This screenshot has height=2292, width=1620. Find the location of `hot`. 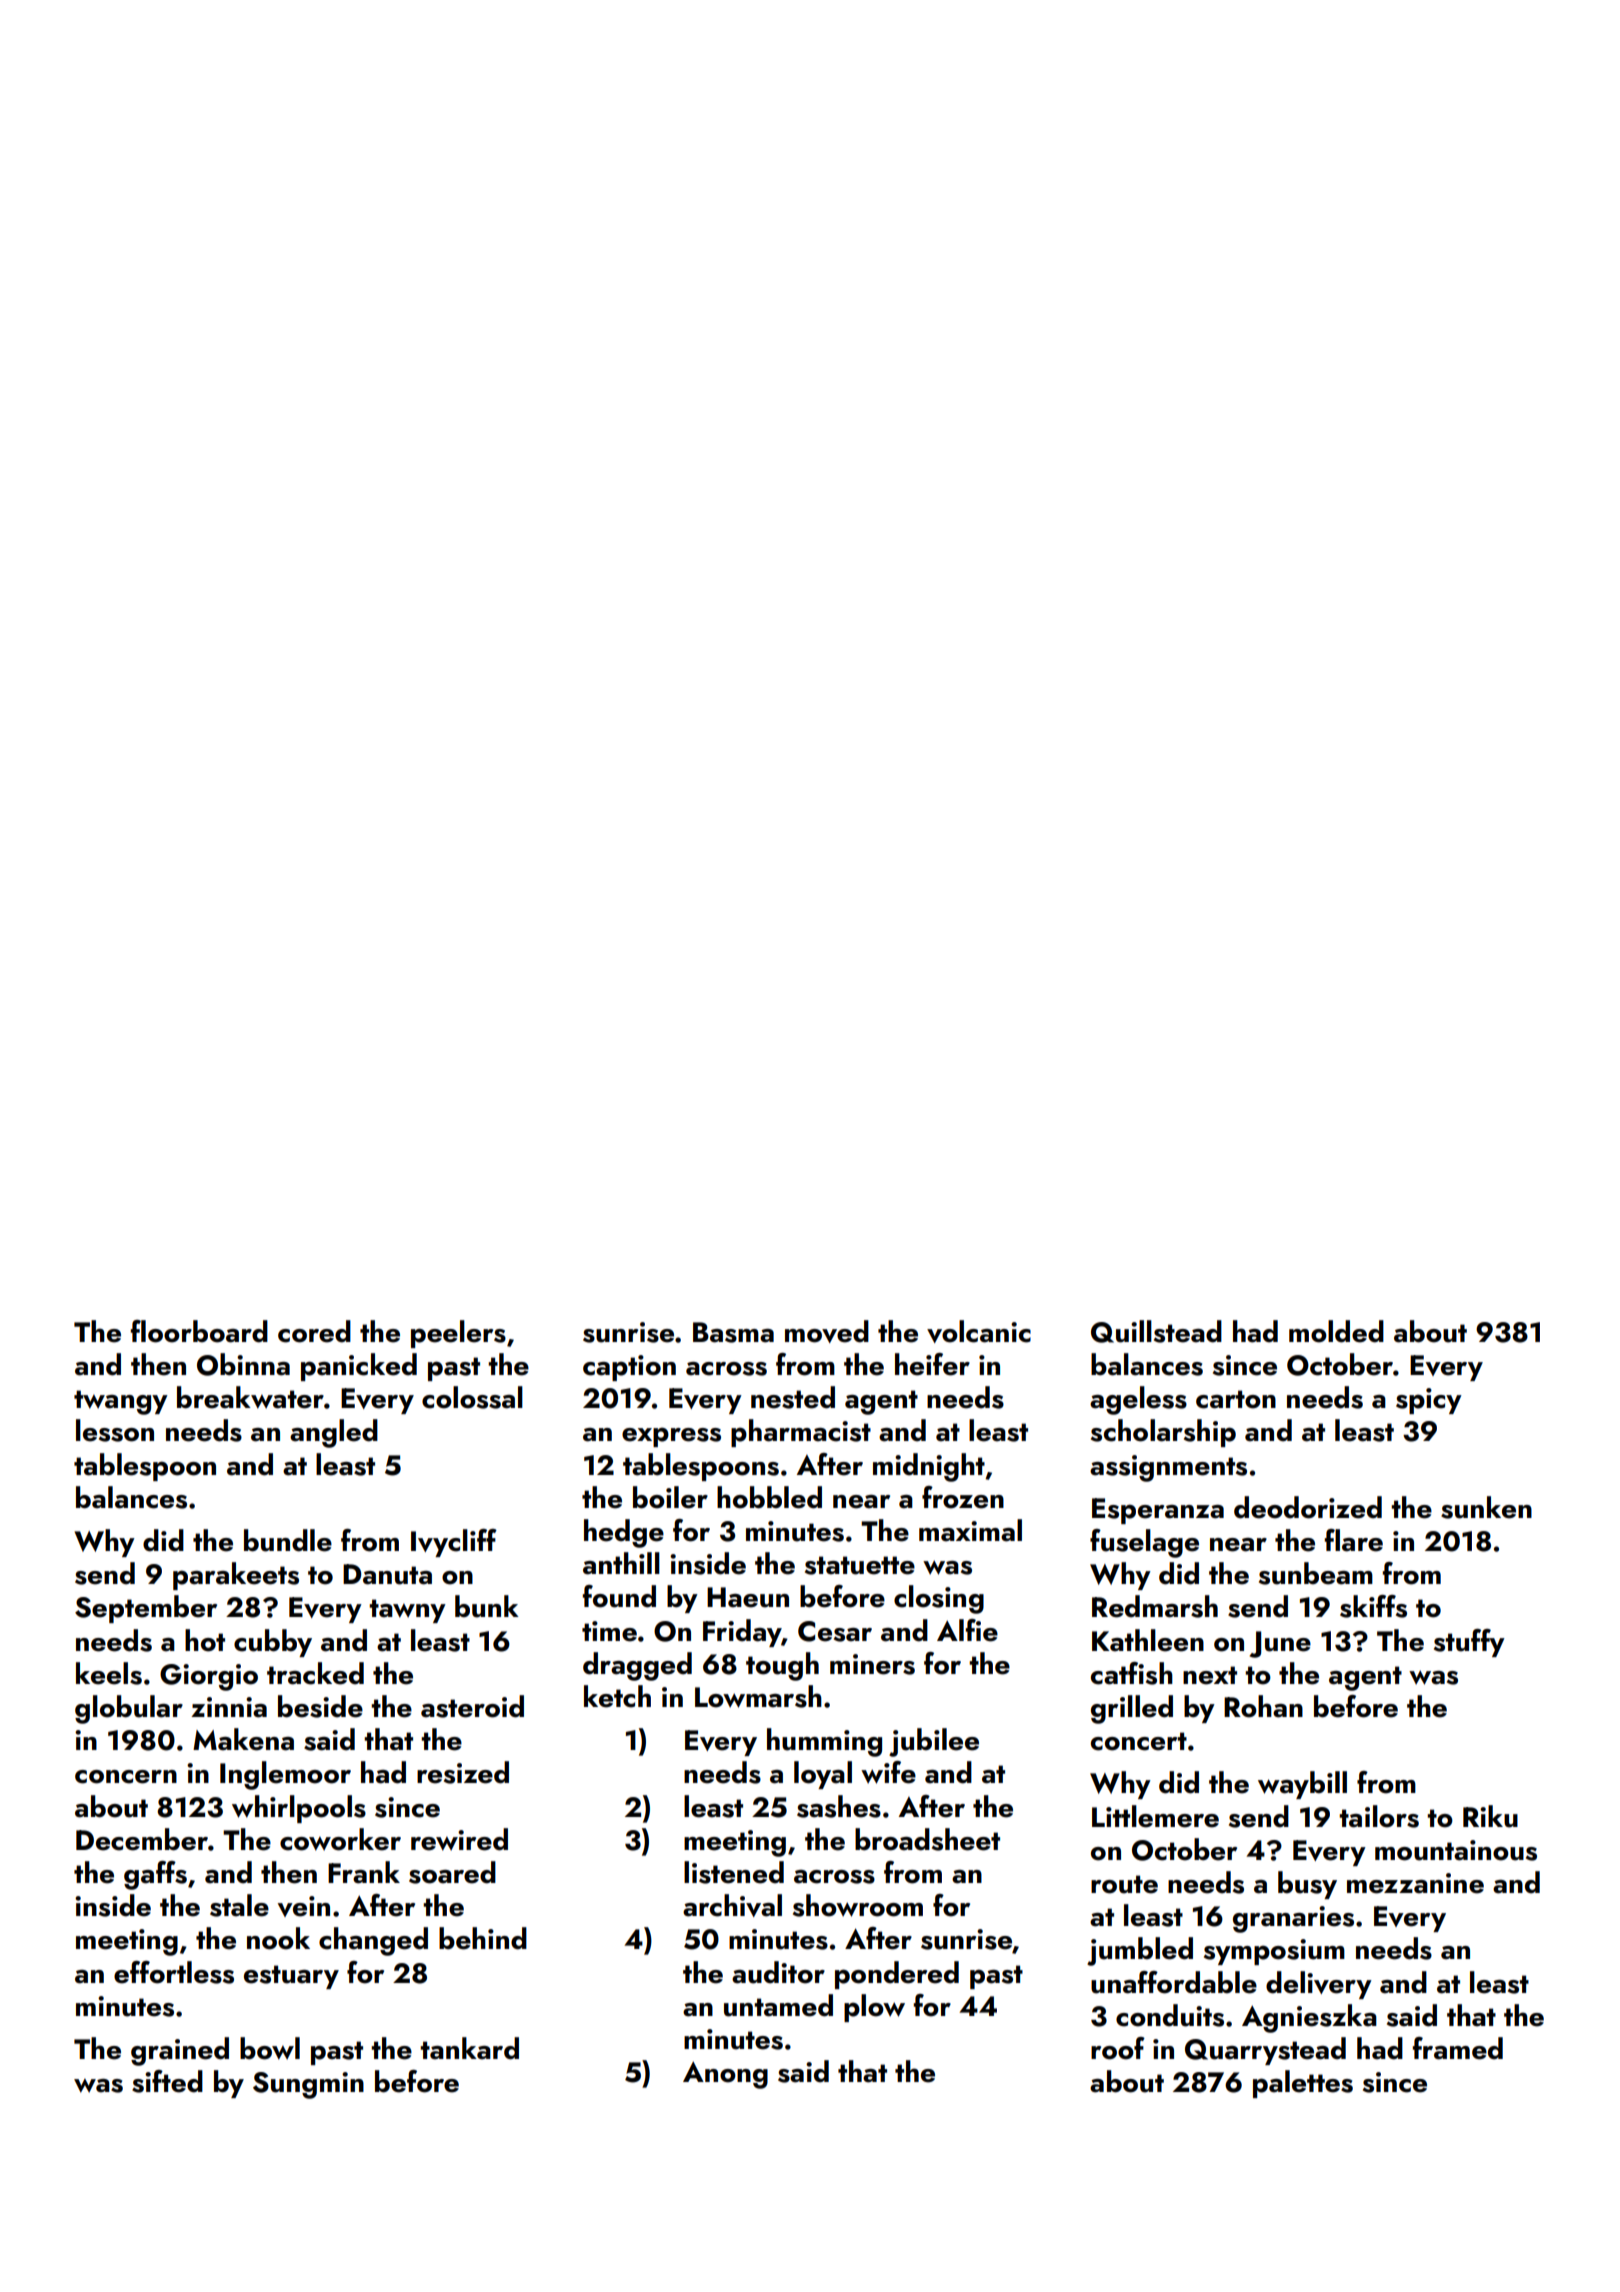

hot is located at coordinates (205, 1640).
